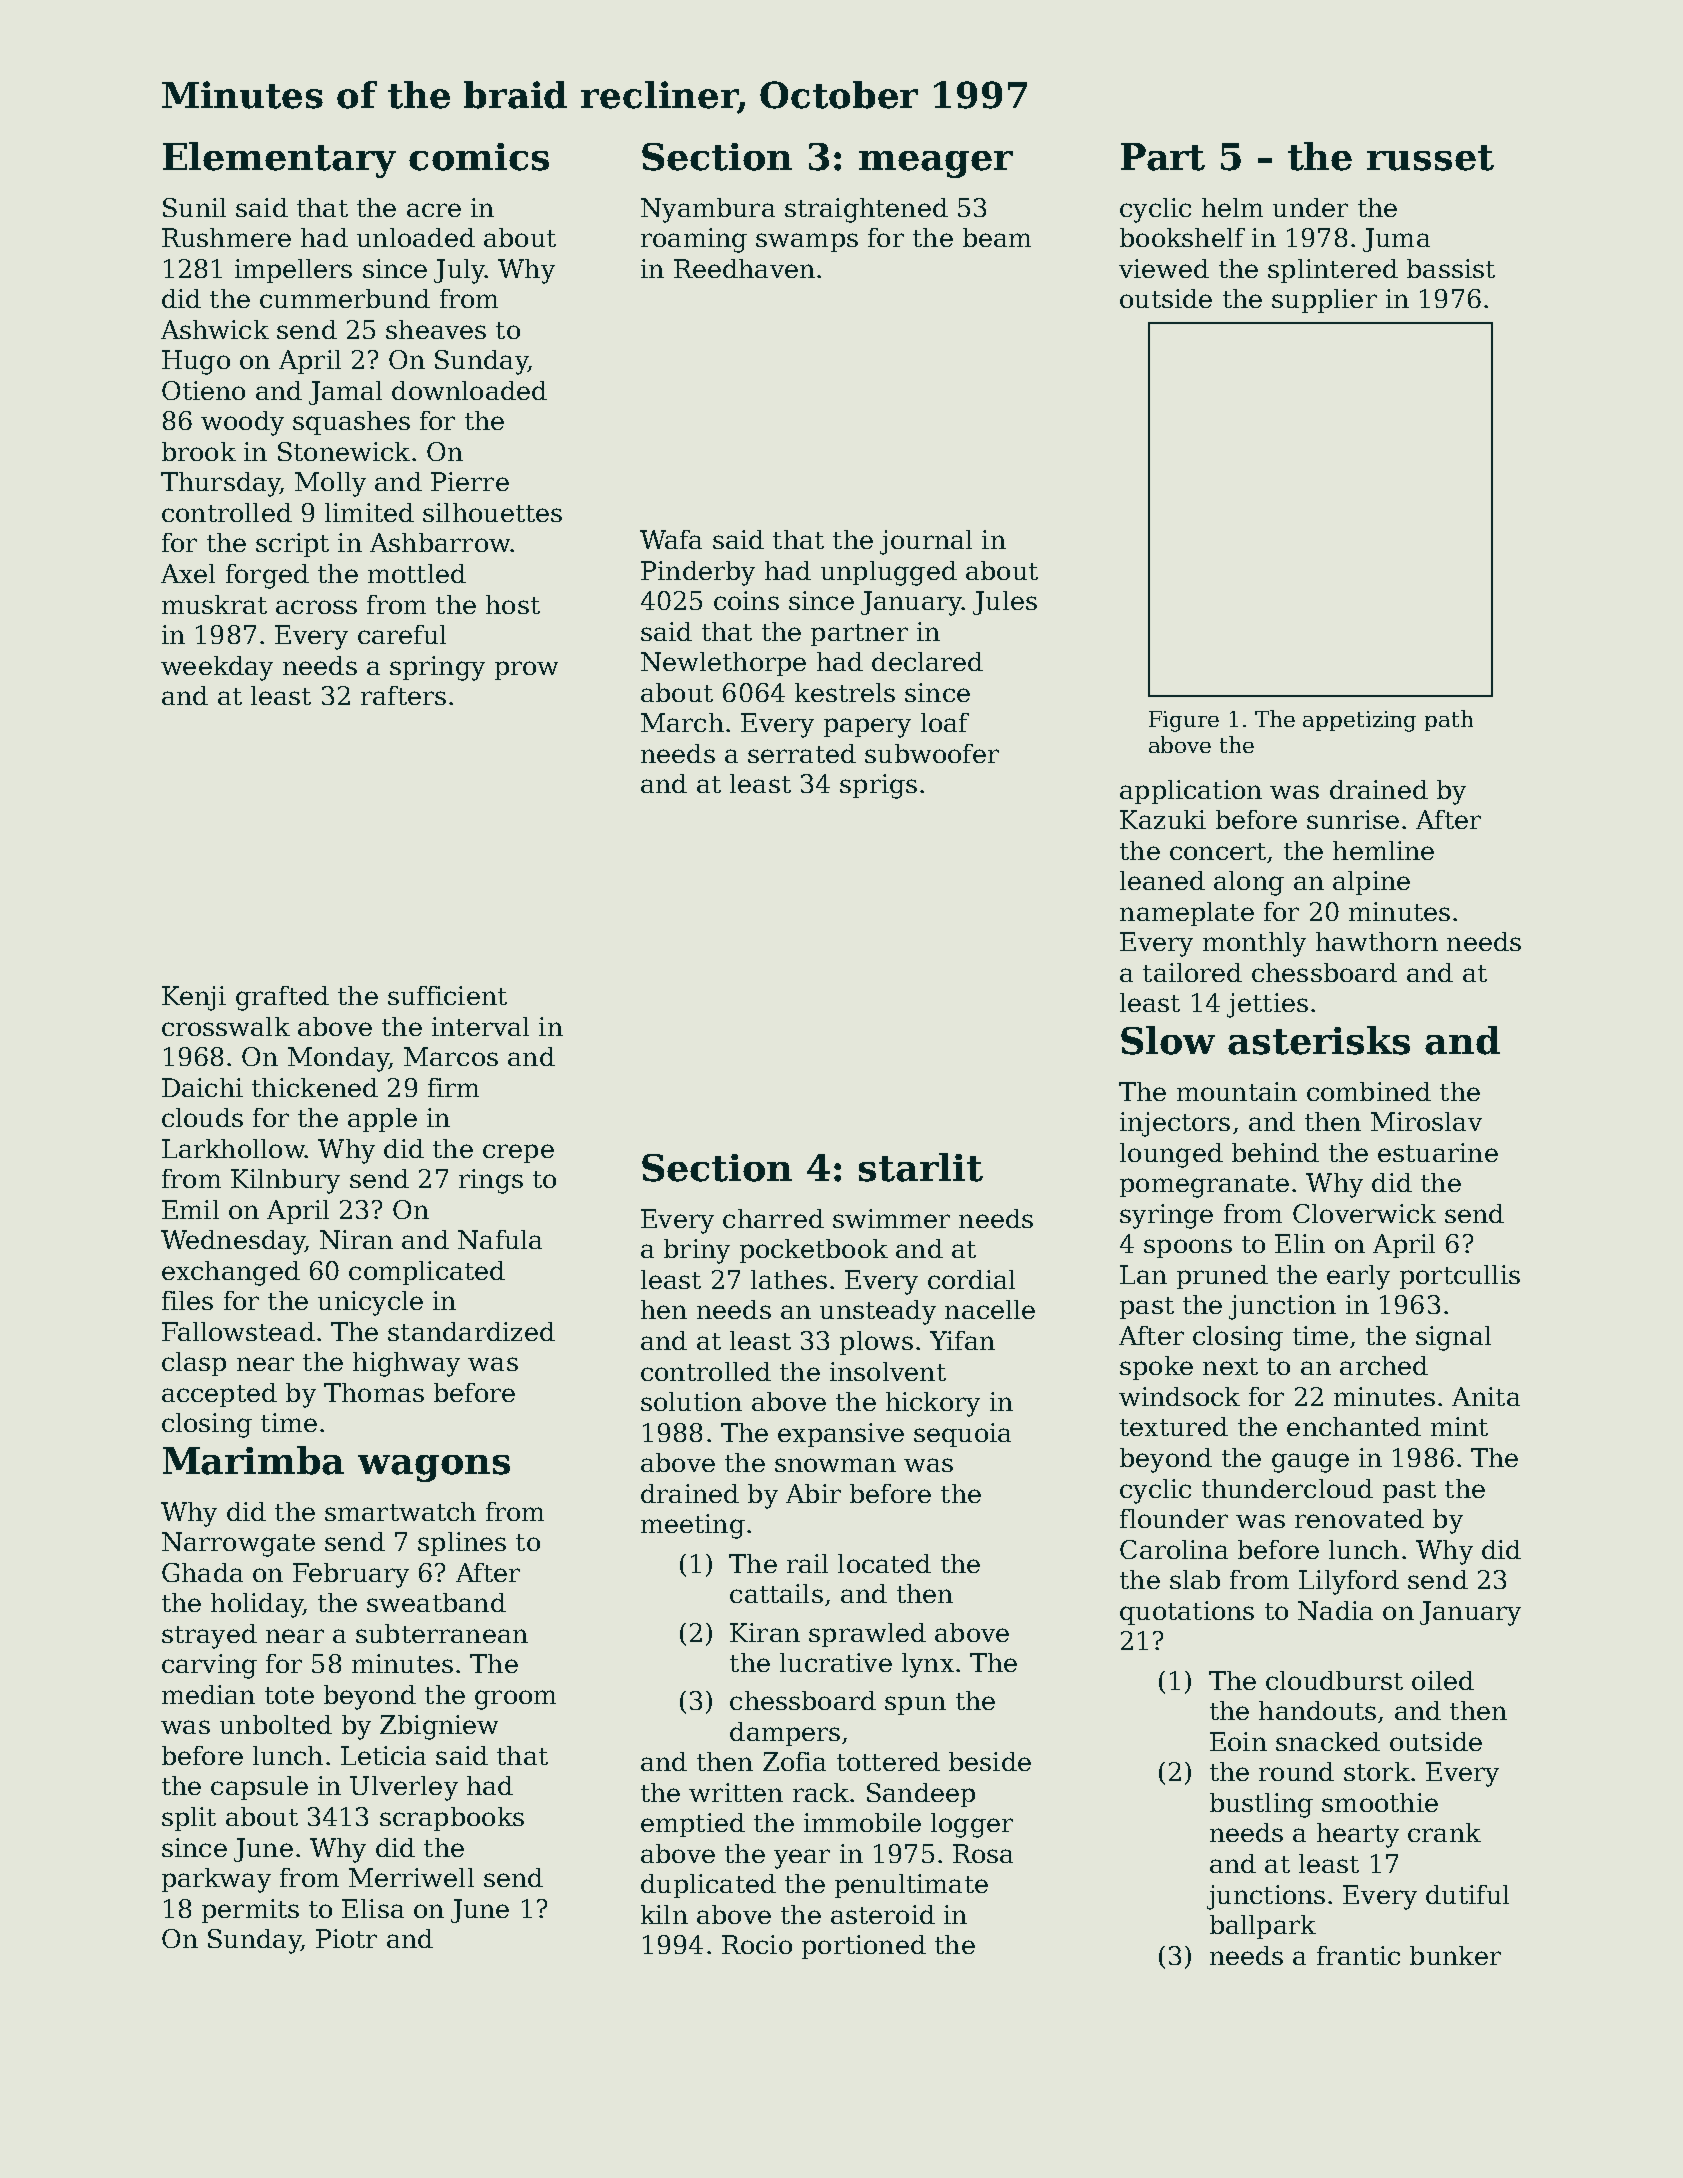 The width and height of the image is (1683, 2178). Describe the element at coordinates (682, 722) in the image. I see `March` at that location.
